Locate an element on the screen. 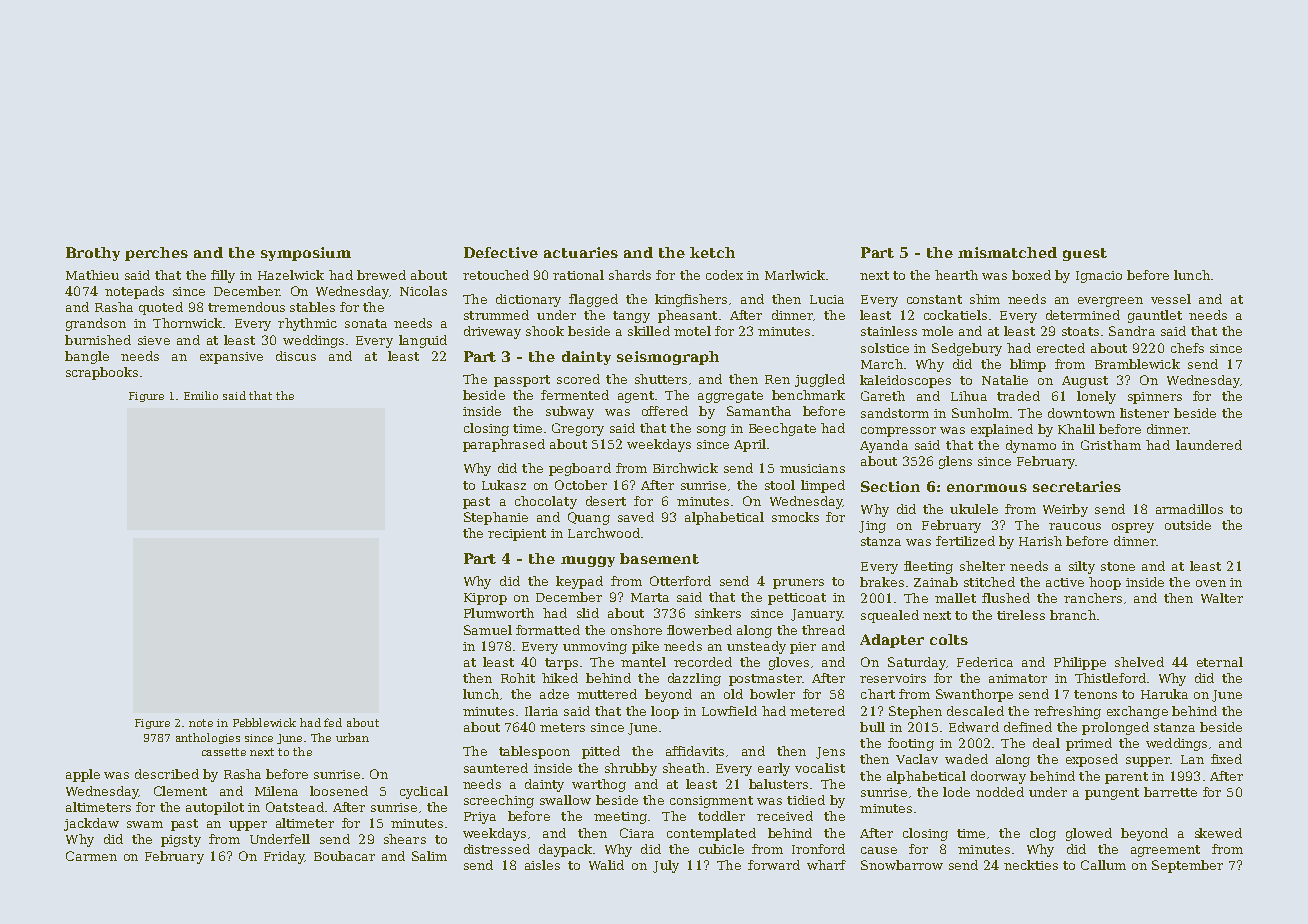  Stephanie is located at coordinates (496, 518).
